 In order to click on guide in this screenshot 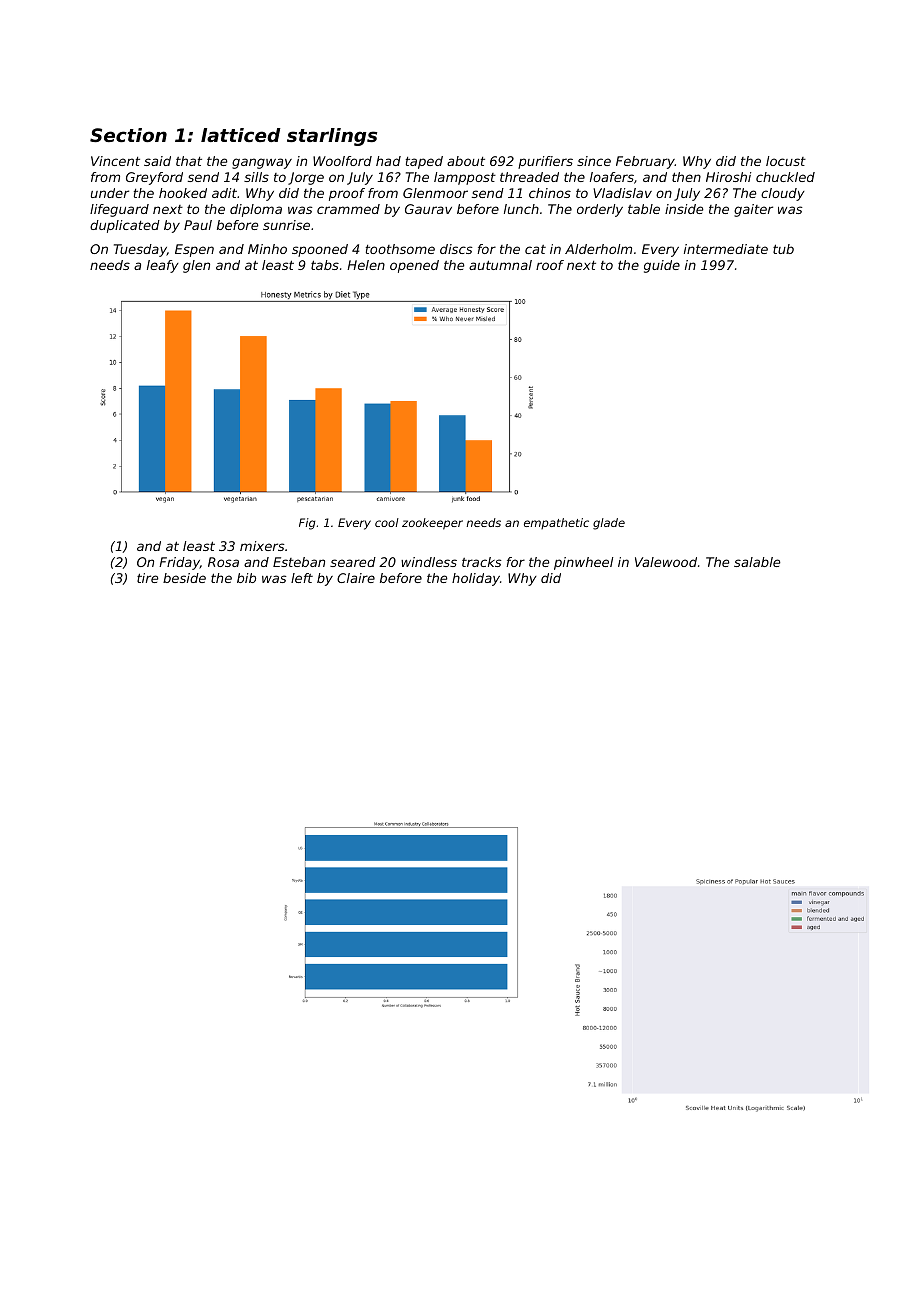, I will do `click(662, 266)`.
